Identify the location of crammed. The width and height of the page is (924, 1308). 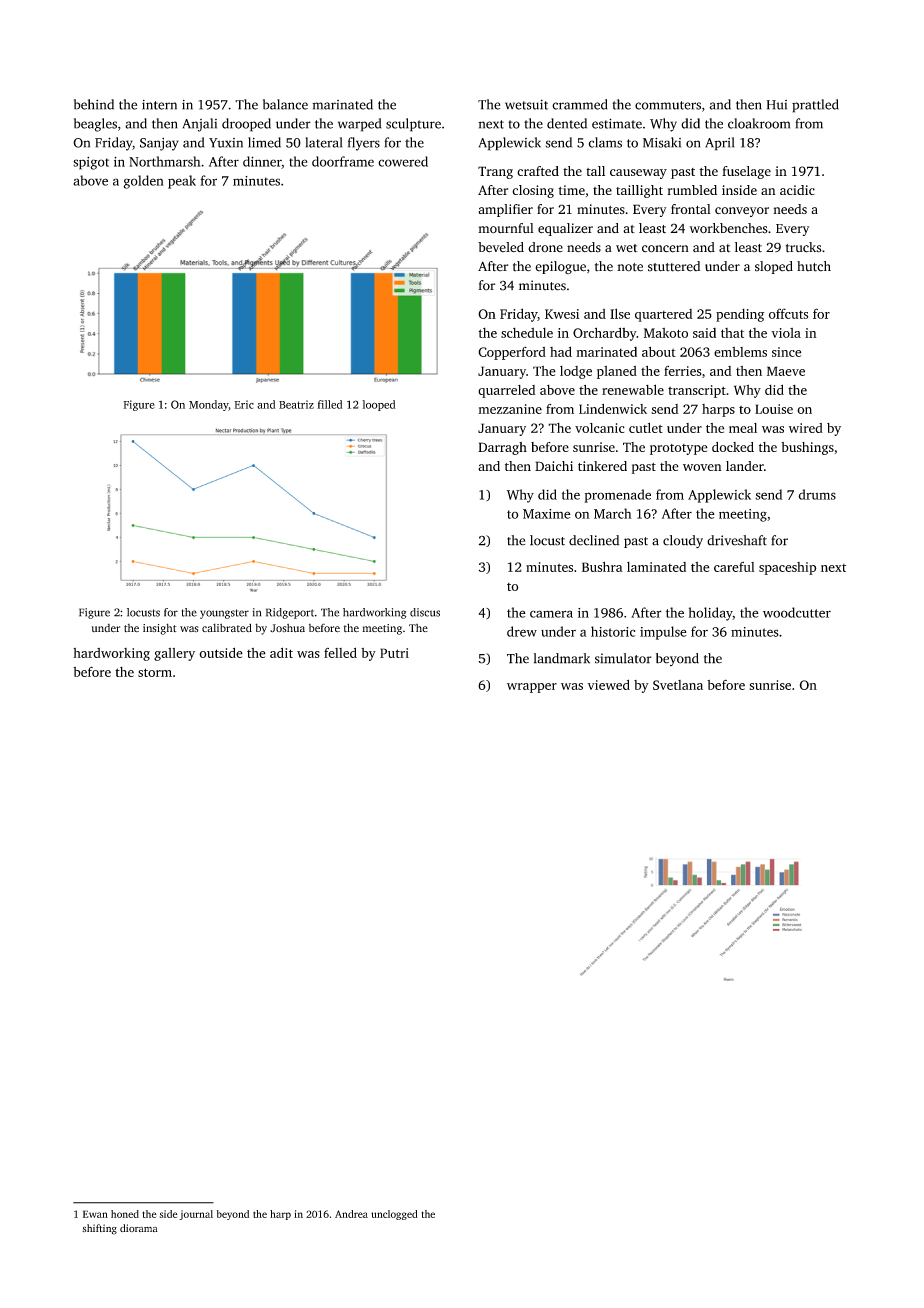
(579, 104).
